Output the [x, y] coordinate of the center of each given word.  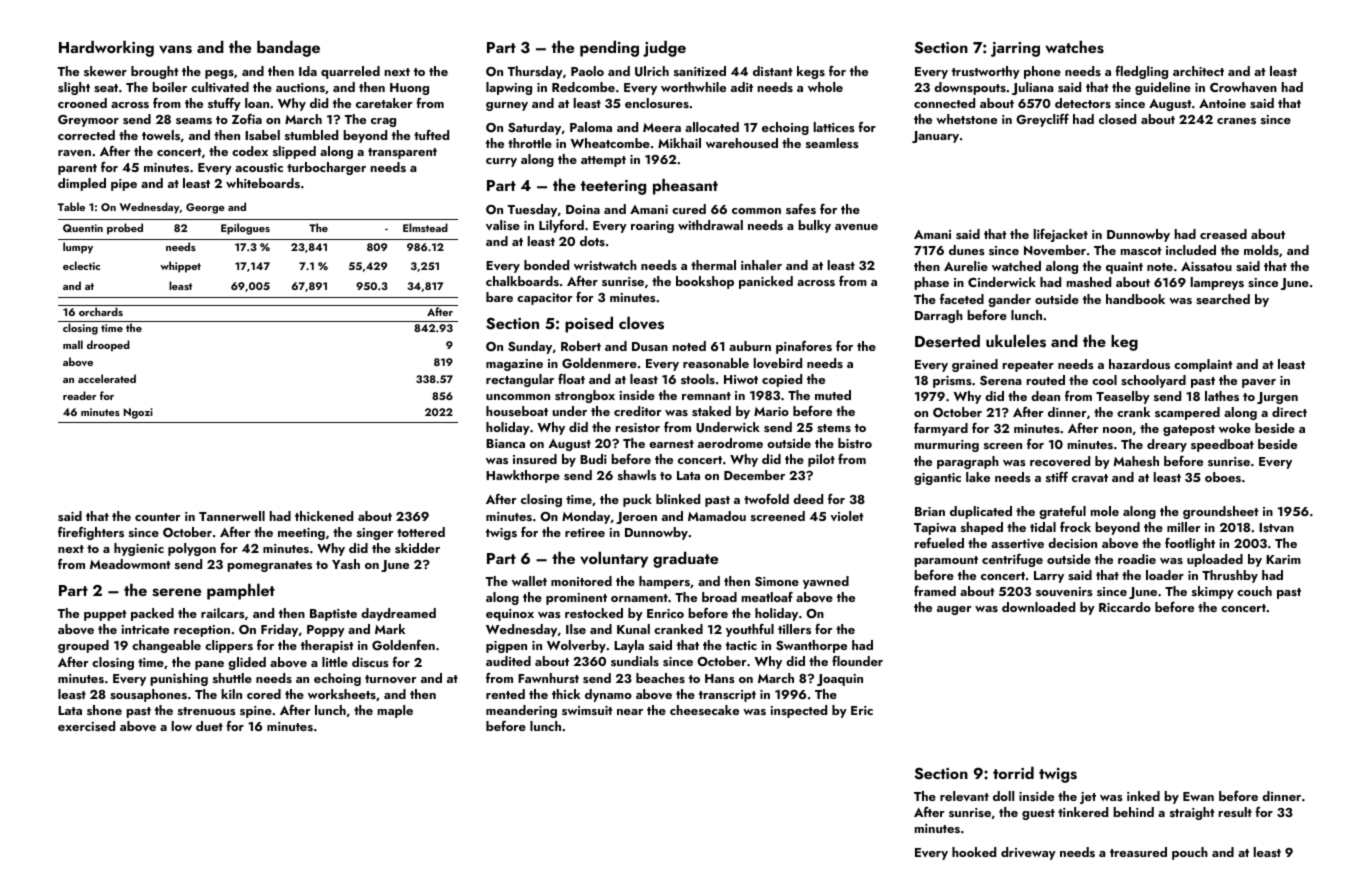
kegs [811, 72]
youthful [750, 630]
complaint [1203, 365]
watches [1074, 47]
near [630, 712]
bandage [288, 48]
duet [209, 726]
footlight [1190, 544]
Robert [581, 346]
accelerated [107, 378]
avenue [856, 227]
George [205, 208]
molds [1261, 250]
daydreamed [398, 614]
